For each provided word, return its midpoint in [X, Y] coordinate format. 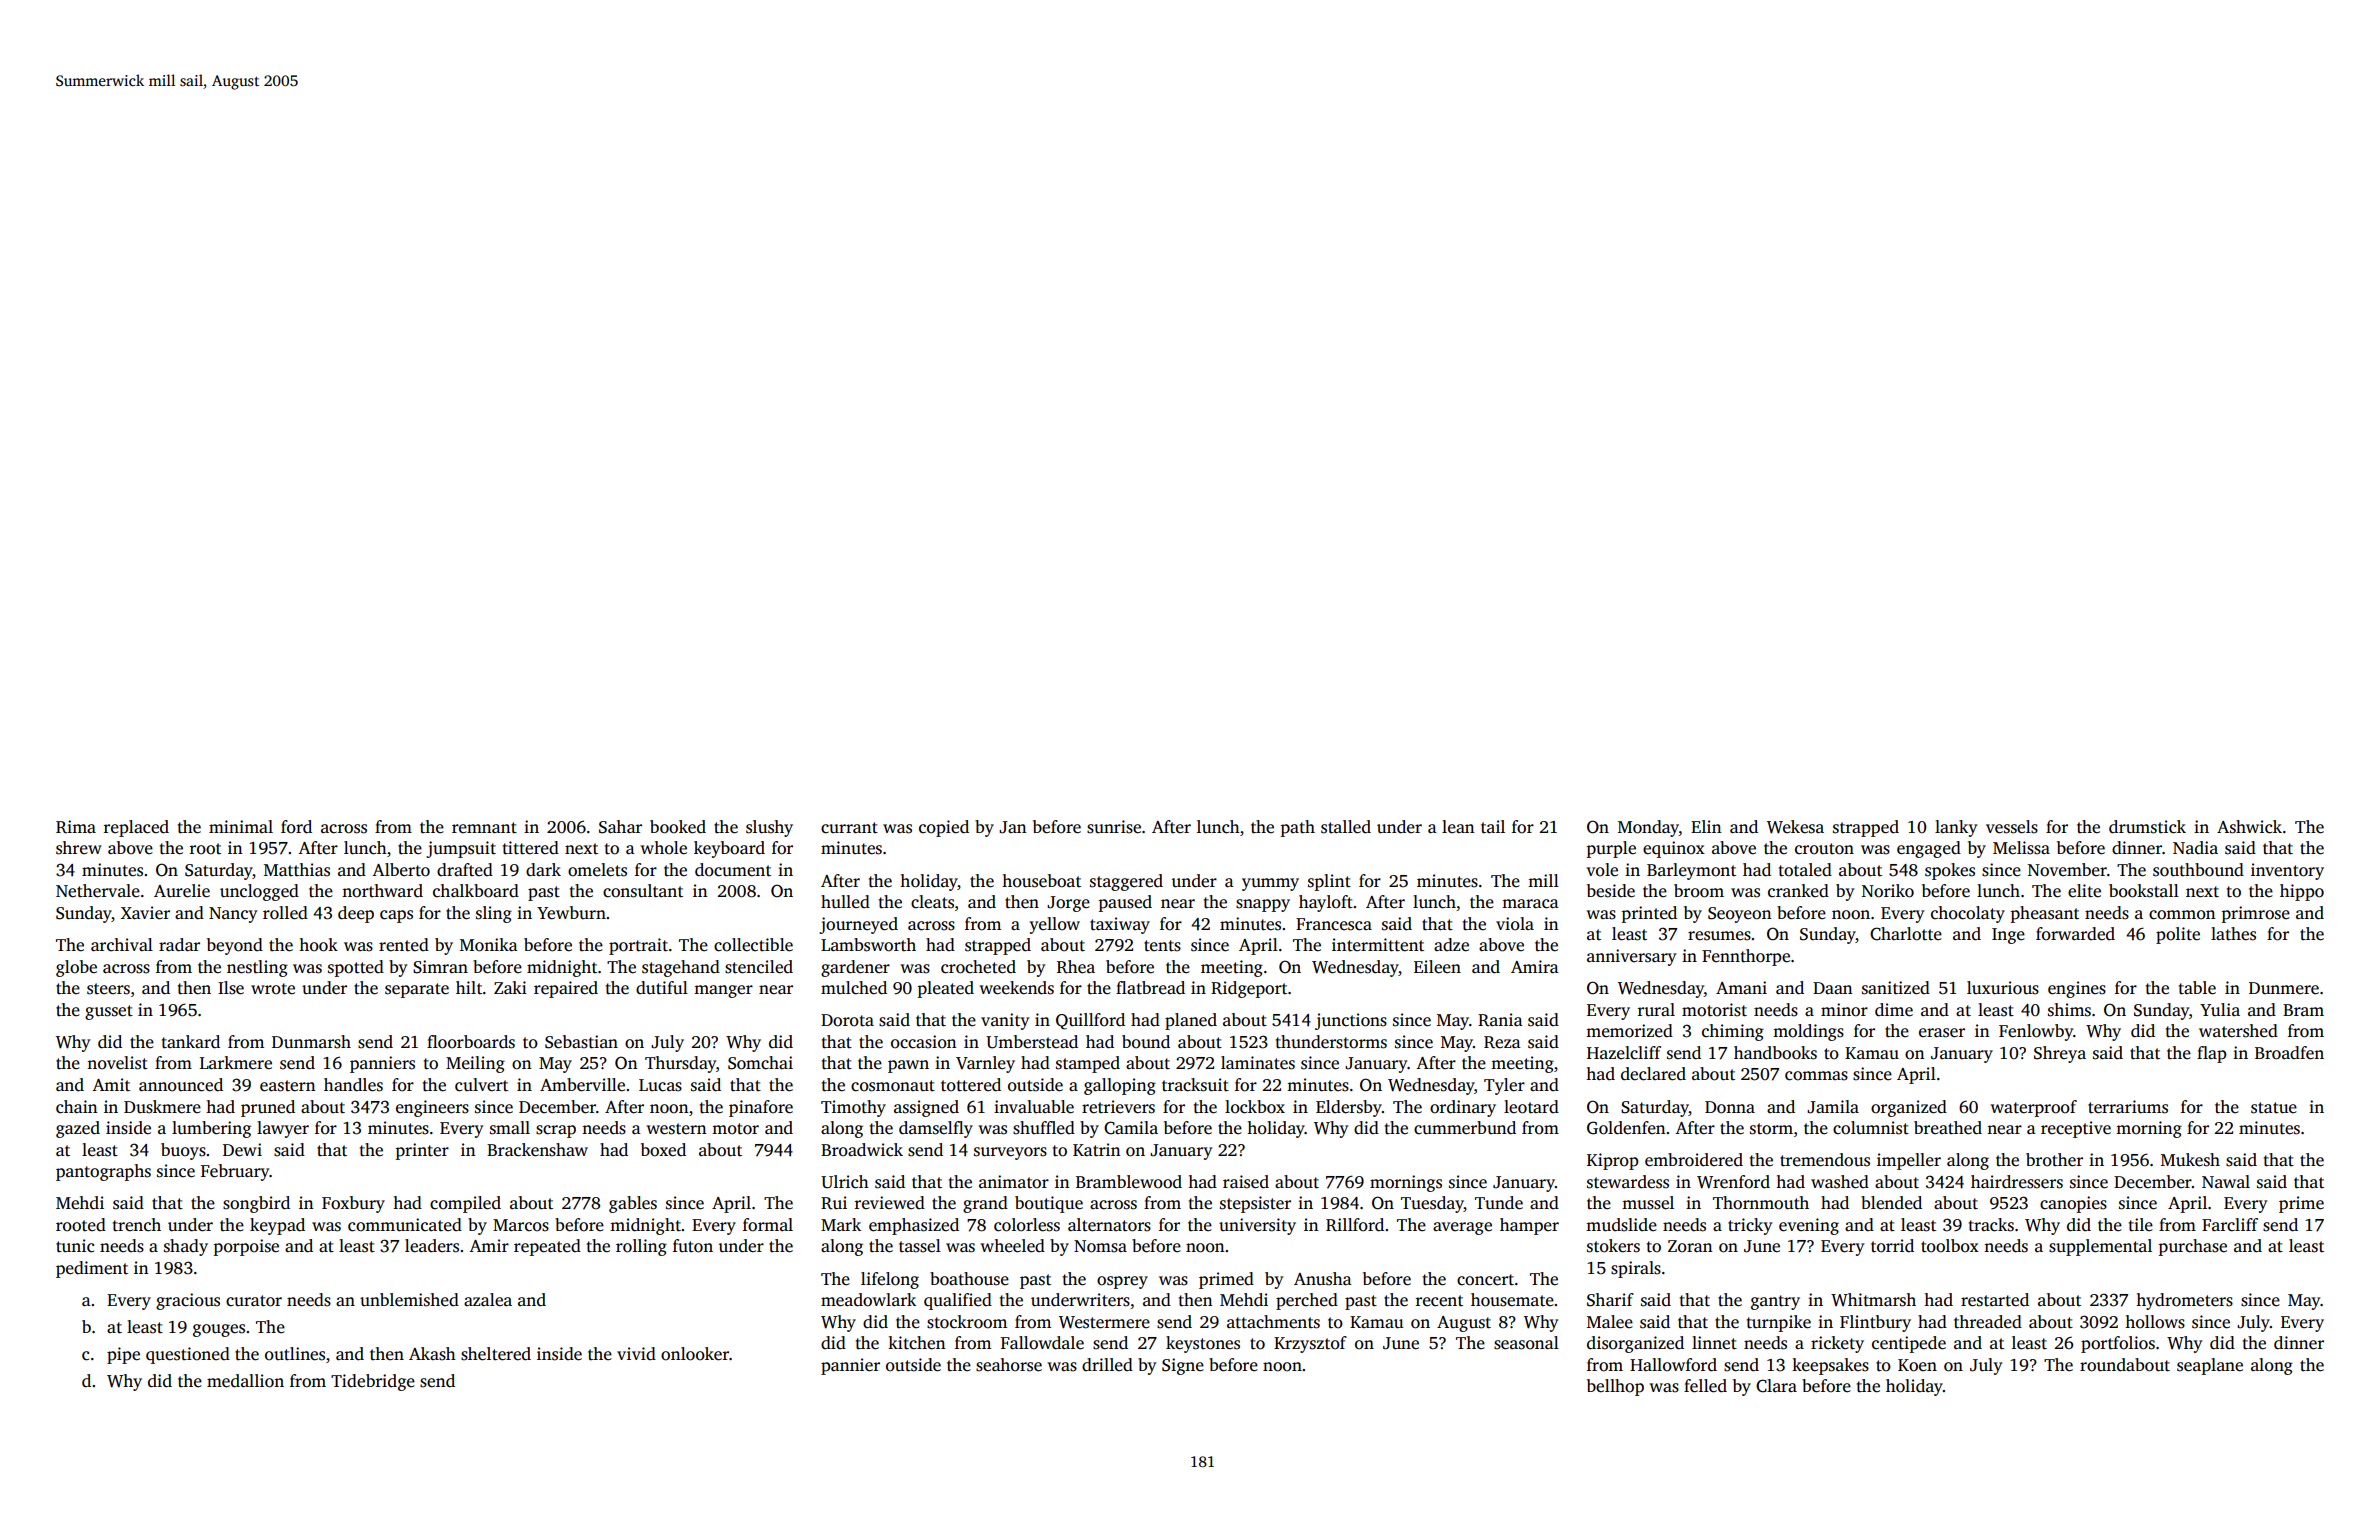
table [2197, 988]
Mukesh [2190, 1160]
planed [1191, 1021]
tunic [75, 1246]
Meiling [475, 1064]
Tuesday [1432, 1204]
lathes [2233, 934]
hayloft [1326, 903]
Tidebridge [373, 1382]
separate [417, 990]
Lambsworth [868, 945]
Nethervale [98, 891]
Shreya [2060, 1054]
